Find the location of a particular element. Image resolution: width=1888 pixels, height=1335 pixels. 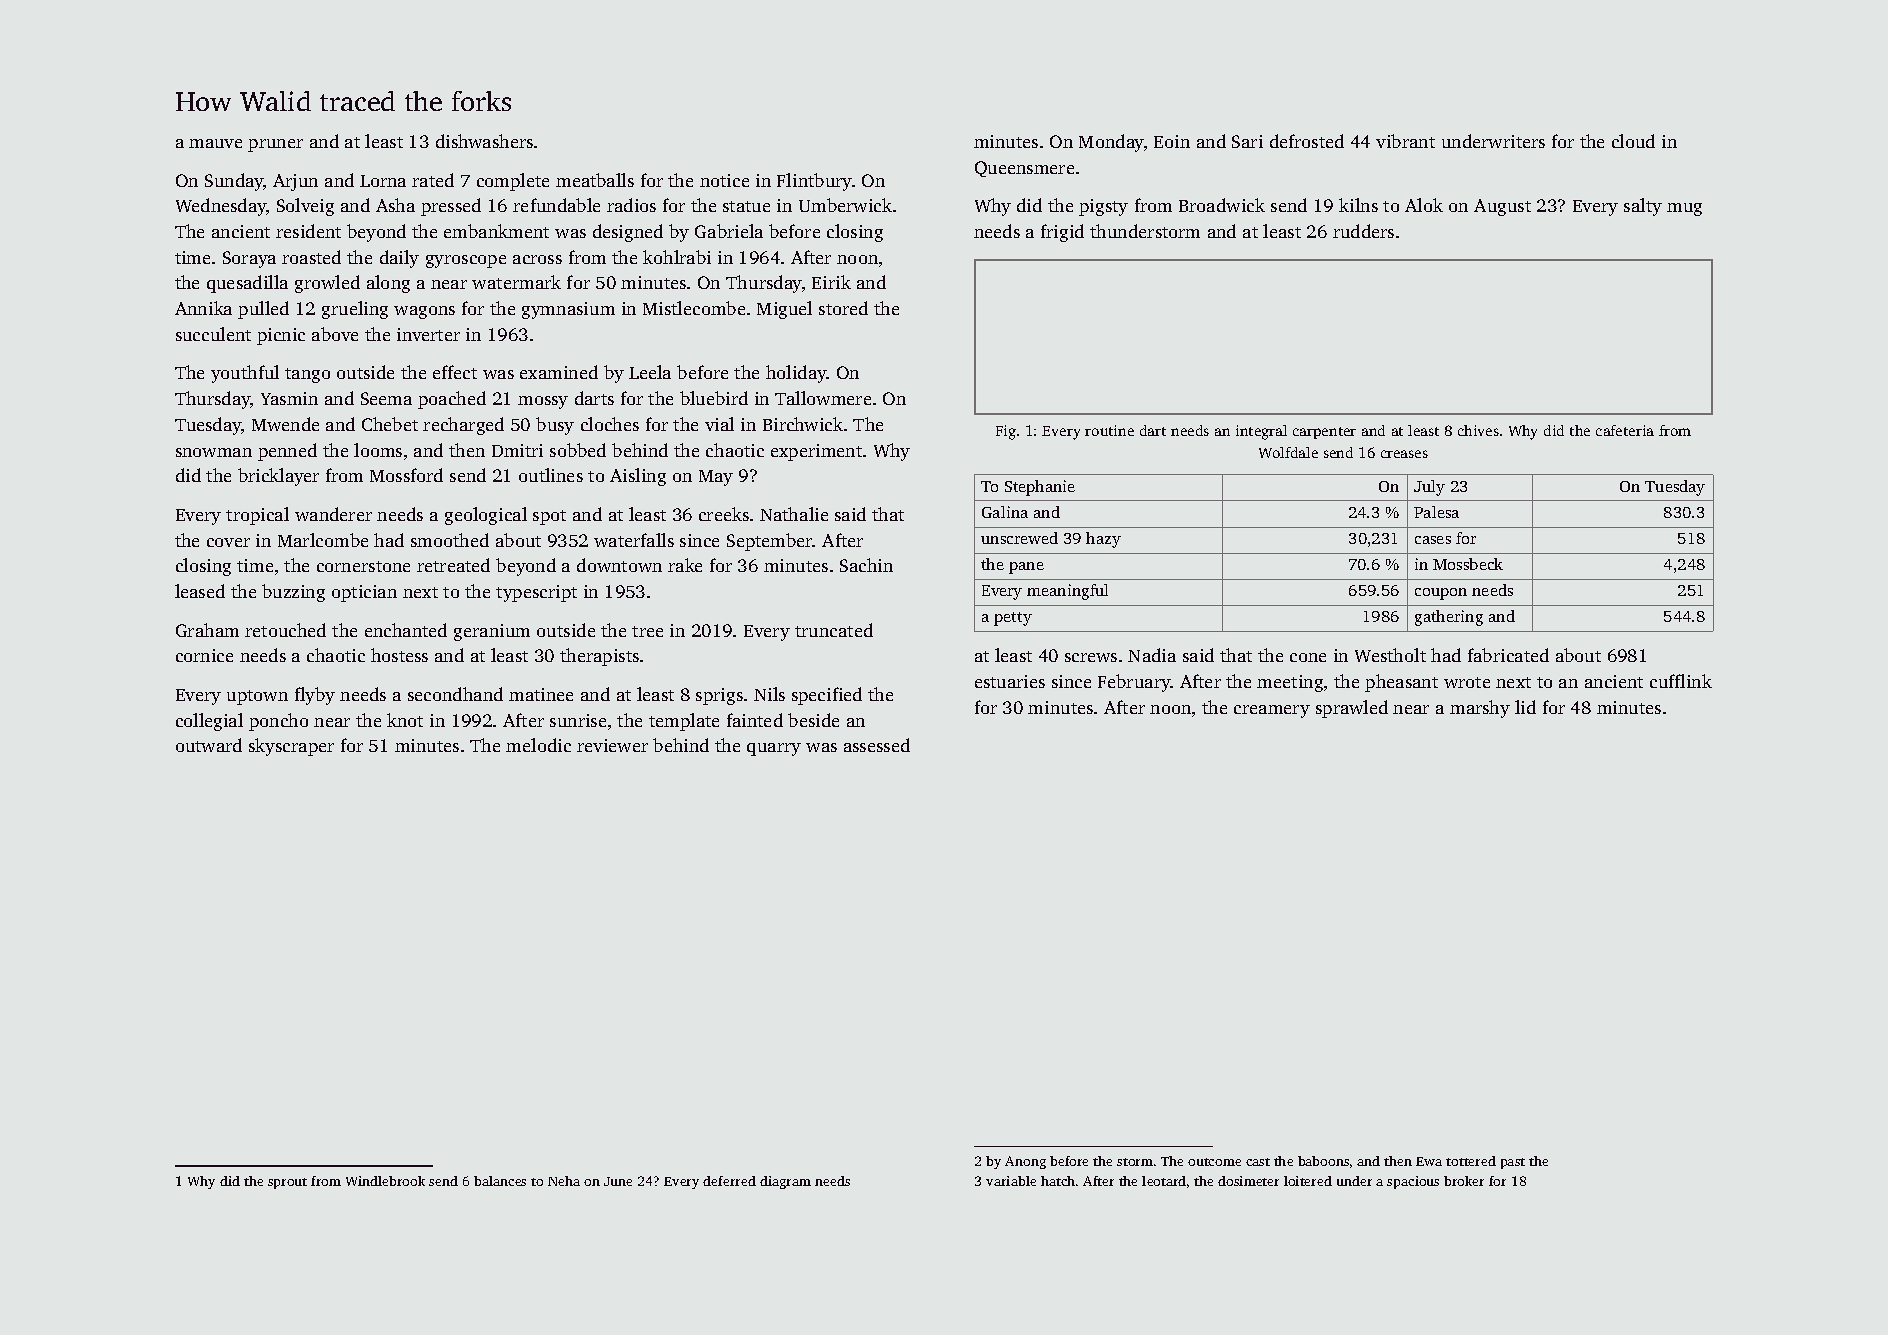

estuaries is located at coordinates (1010, 681).
